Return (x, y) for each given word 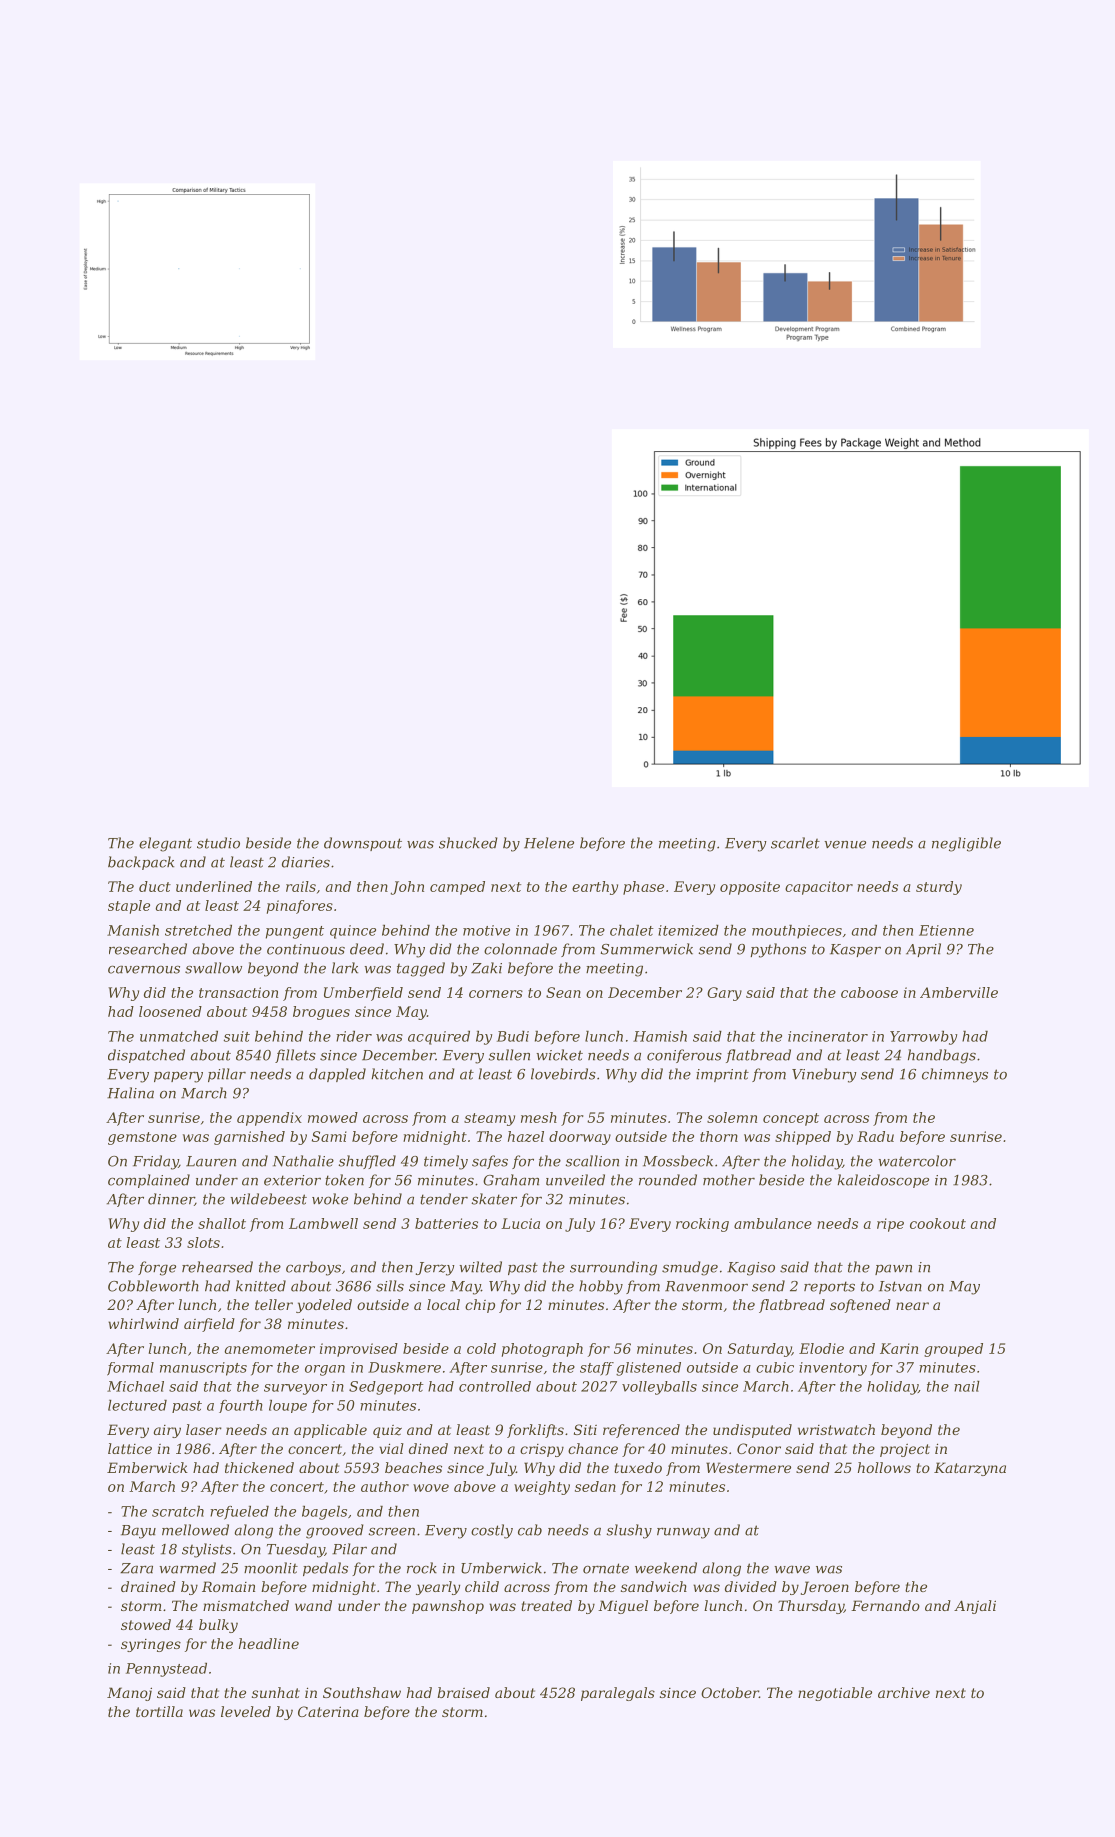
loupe (288, 1406)
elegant (165, 844)
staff (597, 1369)
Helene (549, 843)
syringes (151, 1645)
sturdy (939, 888)
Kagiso (751, 1269)
